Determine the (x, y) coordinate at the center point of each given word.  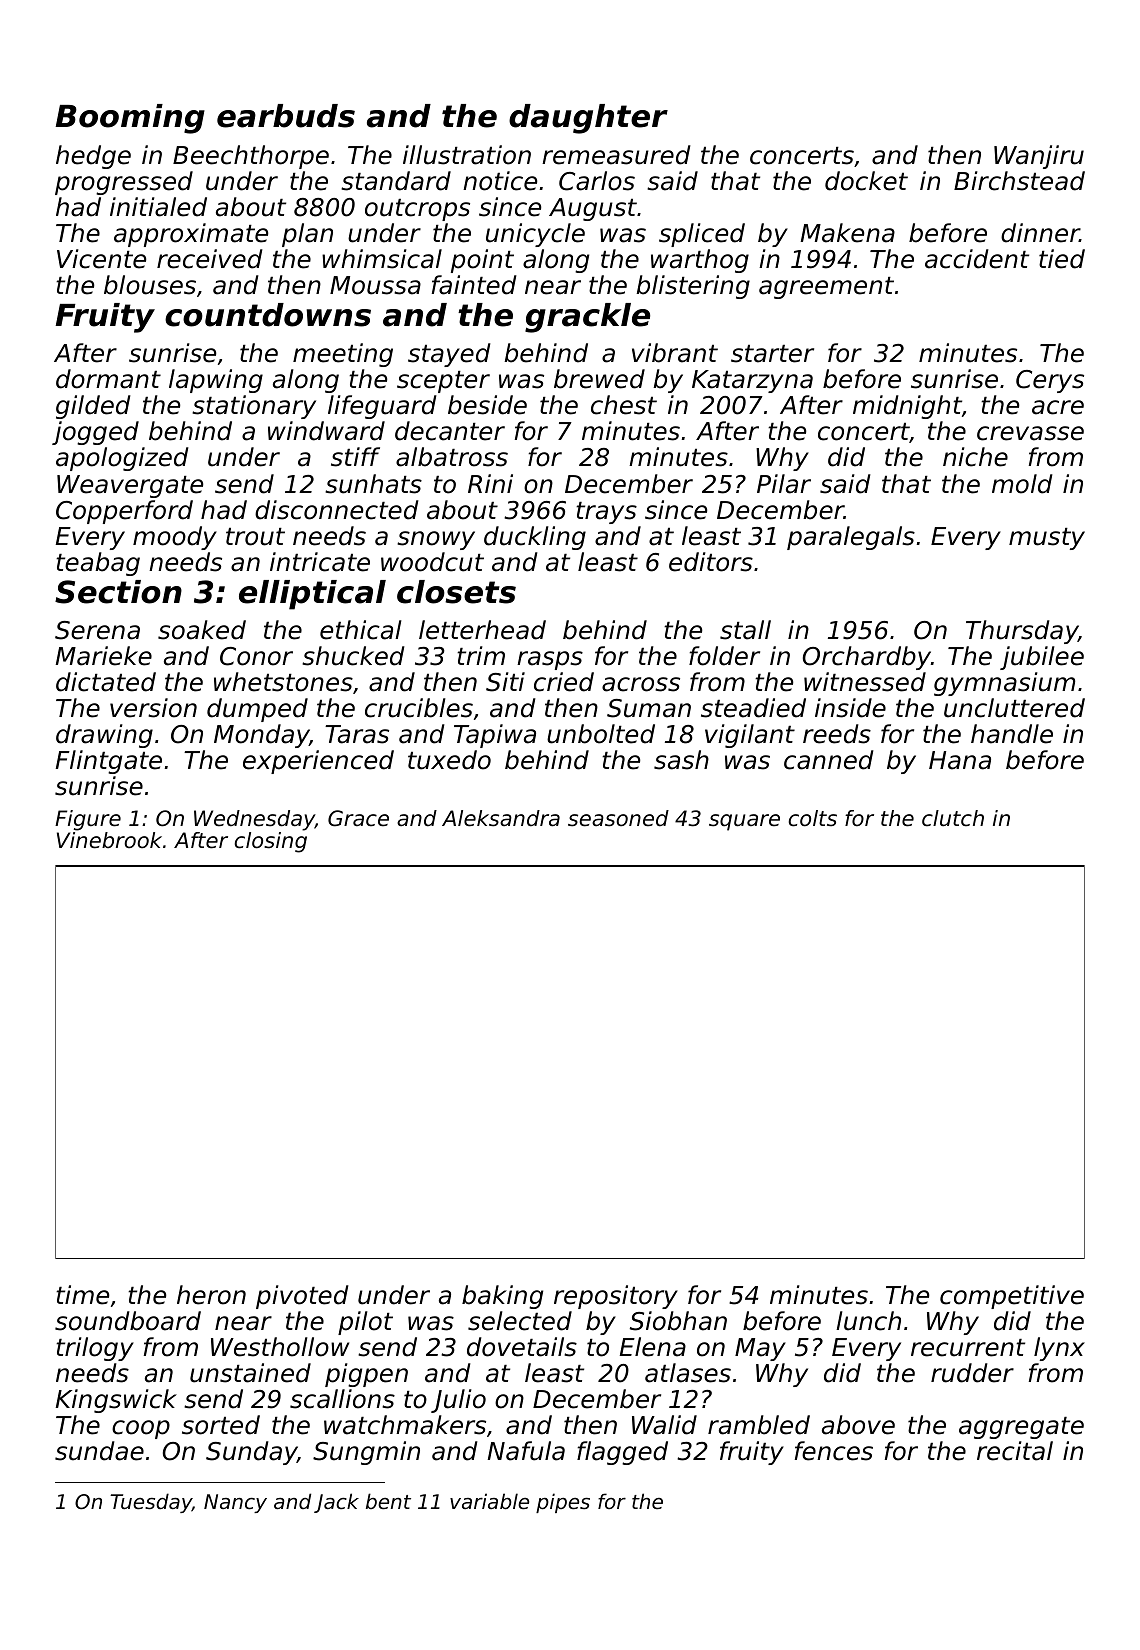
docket (866, 181)
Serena (97, 630)
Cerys (1050, 381)
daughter (588, 119)
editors (711, 562)
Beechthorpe (251, 157)
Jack (336, 1503)
